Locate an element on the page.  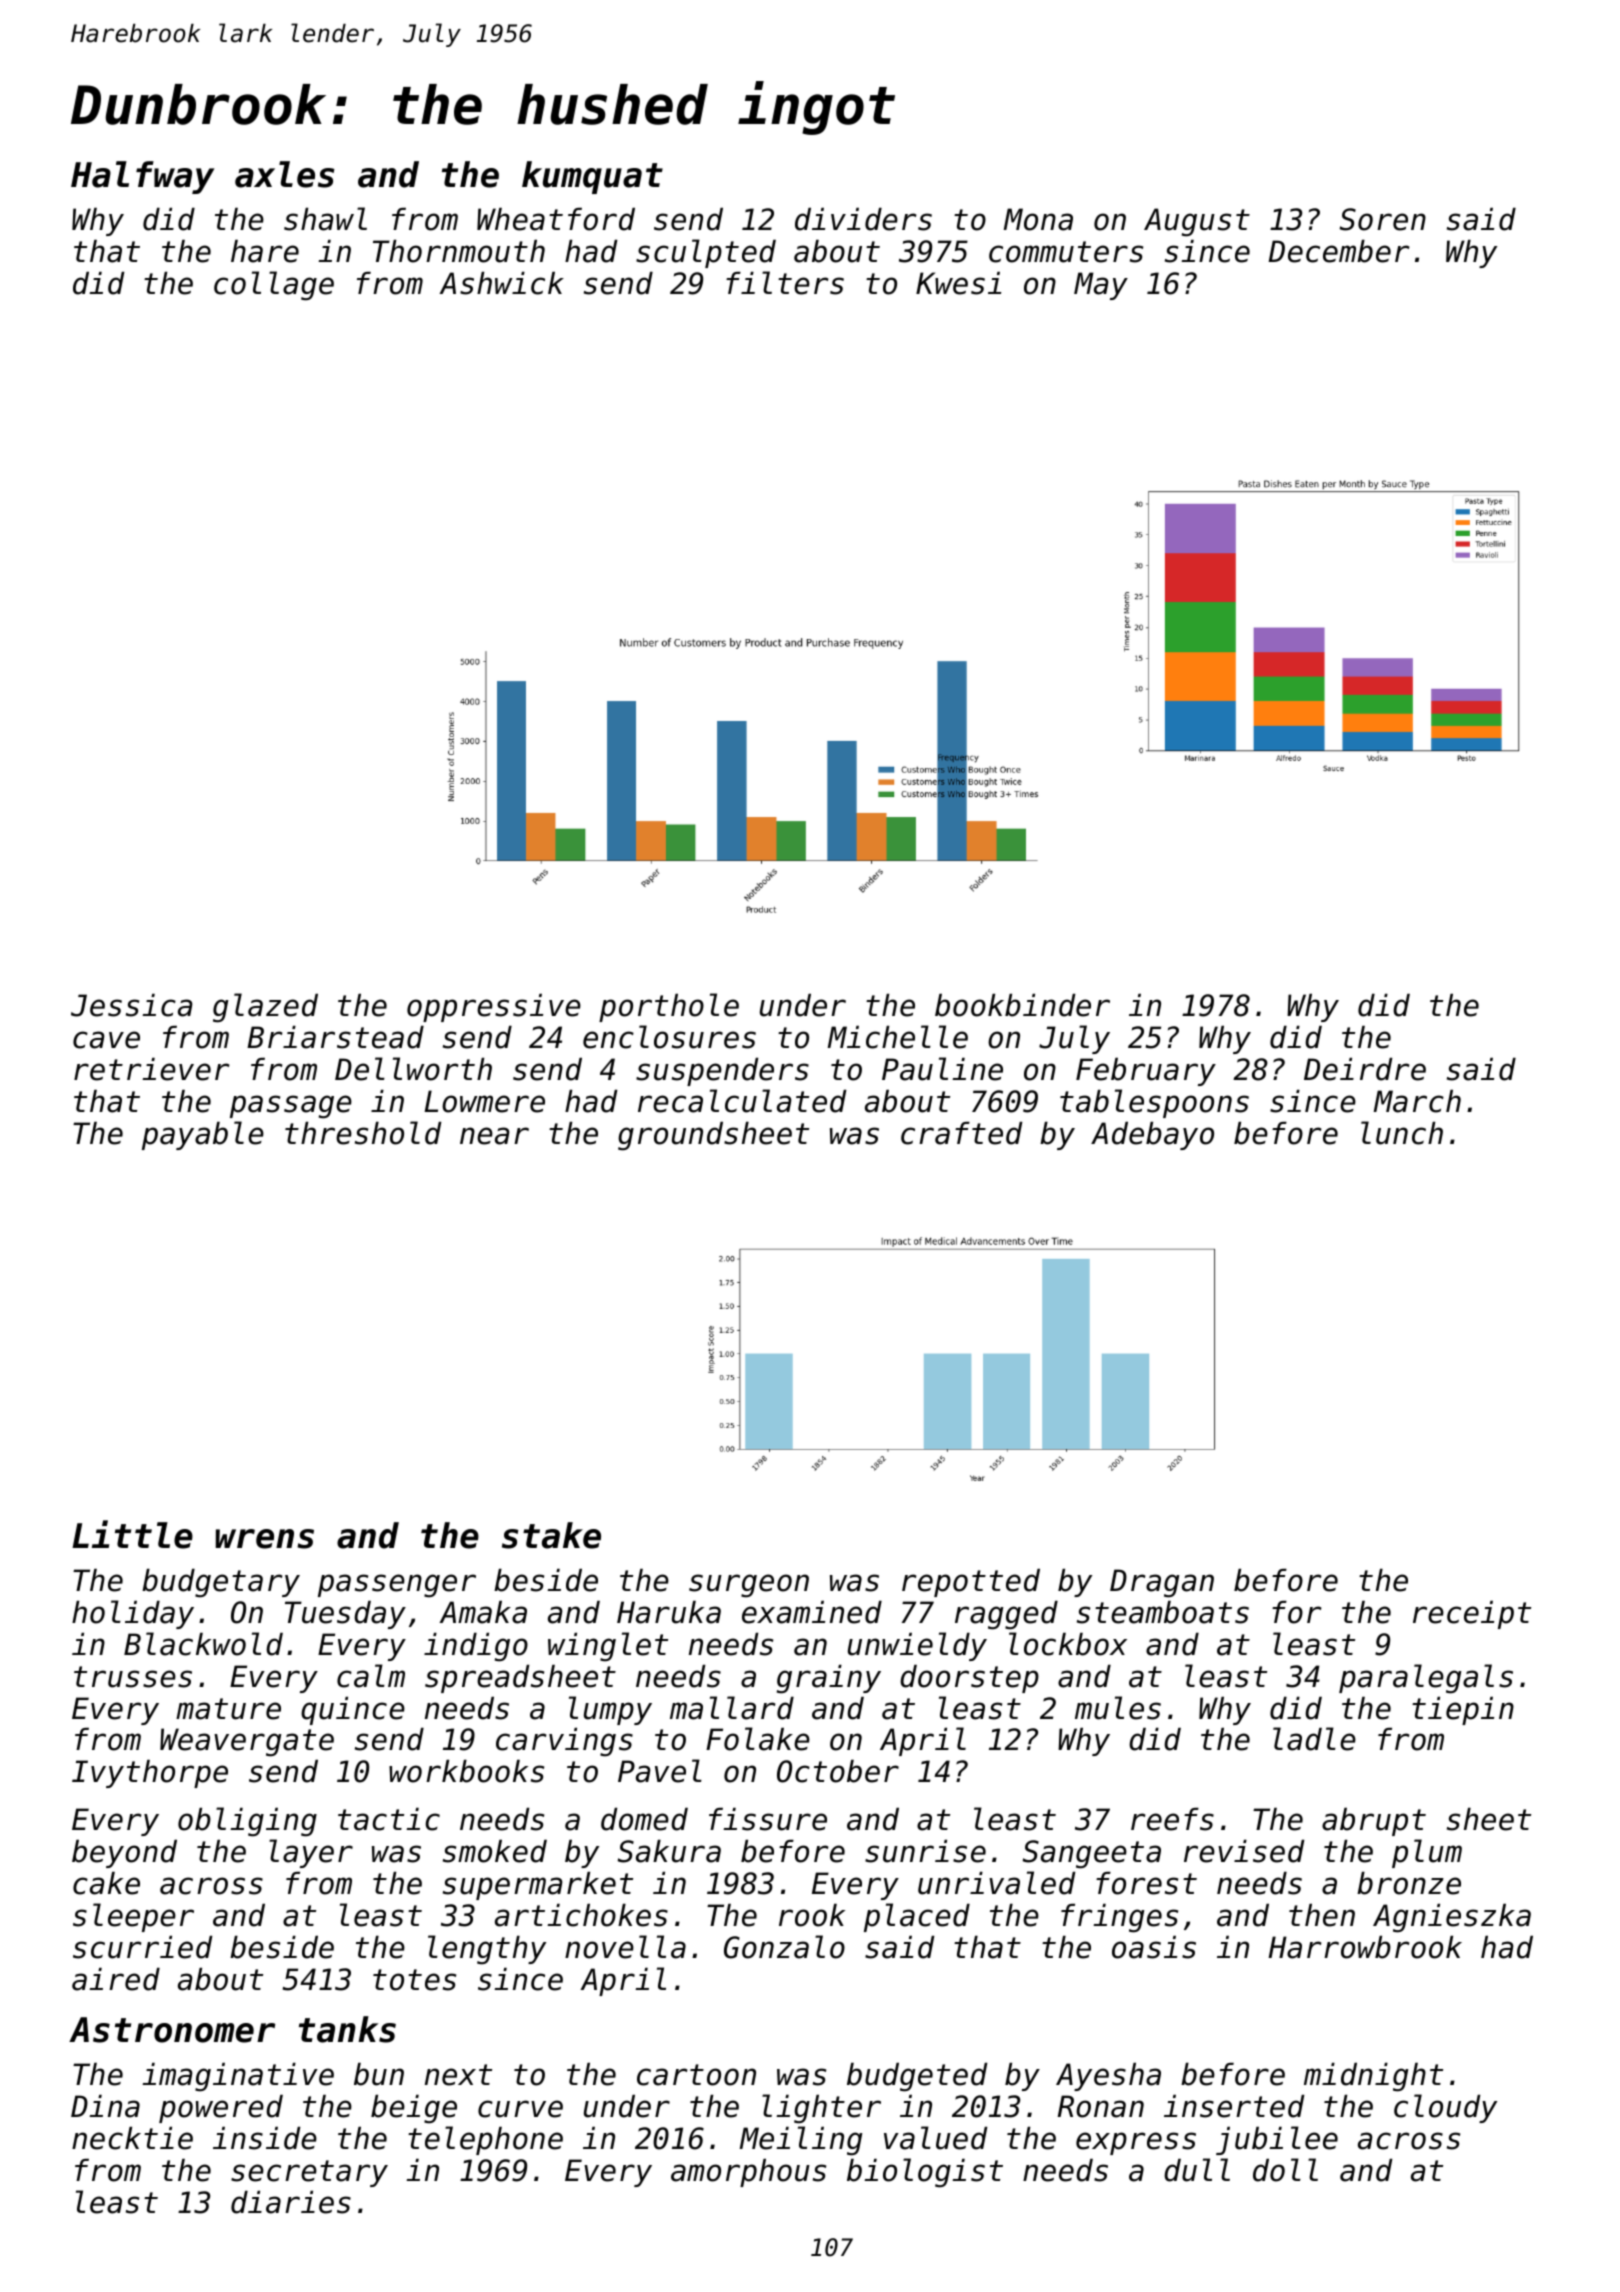
Deirdre is located at coordinates (1365, 1069).
